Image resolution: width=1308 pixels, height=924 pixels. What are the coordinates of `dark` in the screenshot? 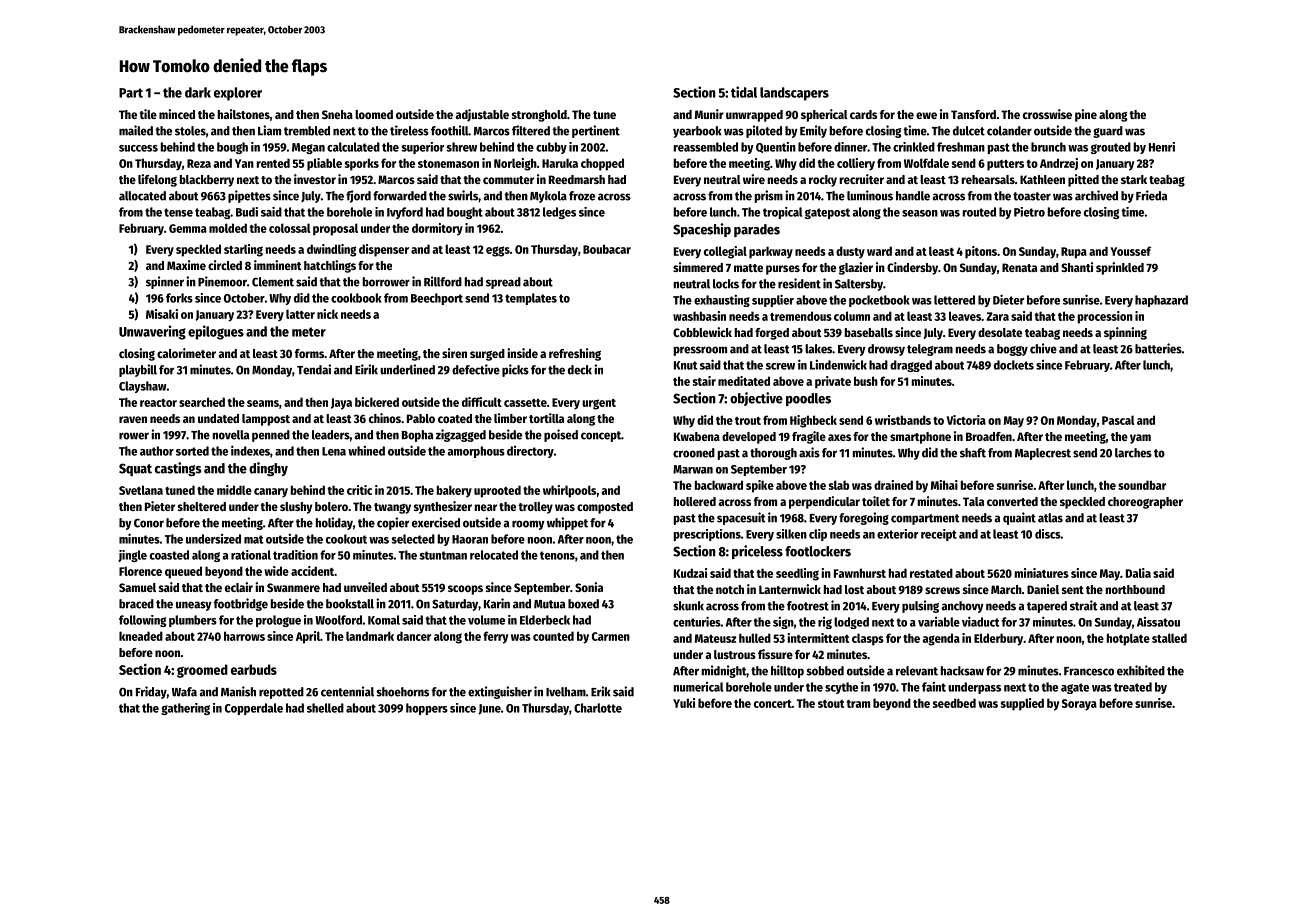 It's located at (198, 92).
